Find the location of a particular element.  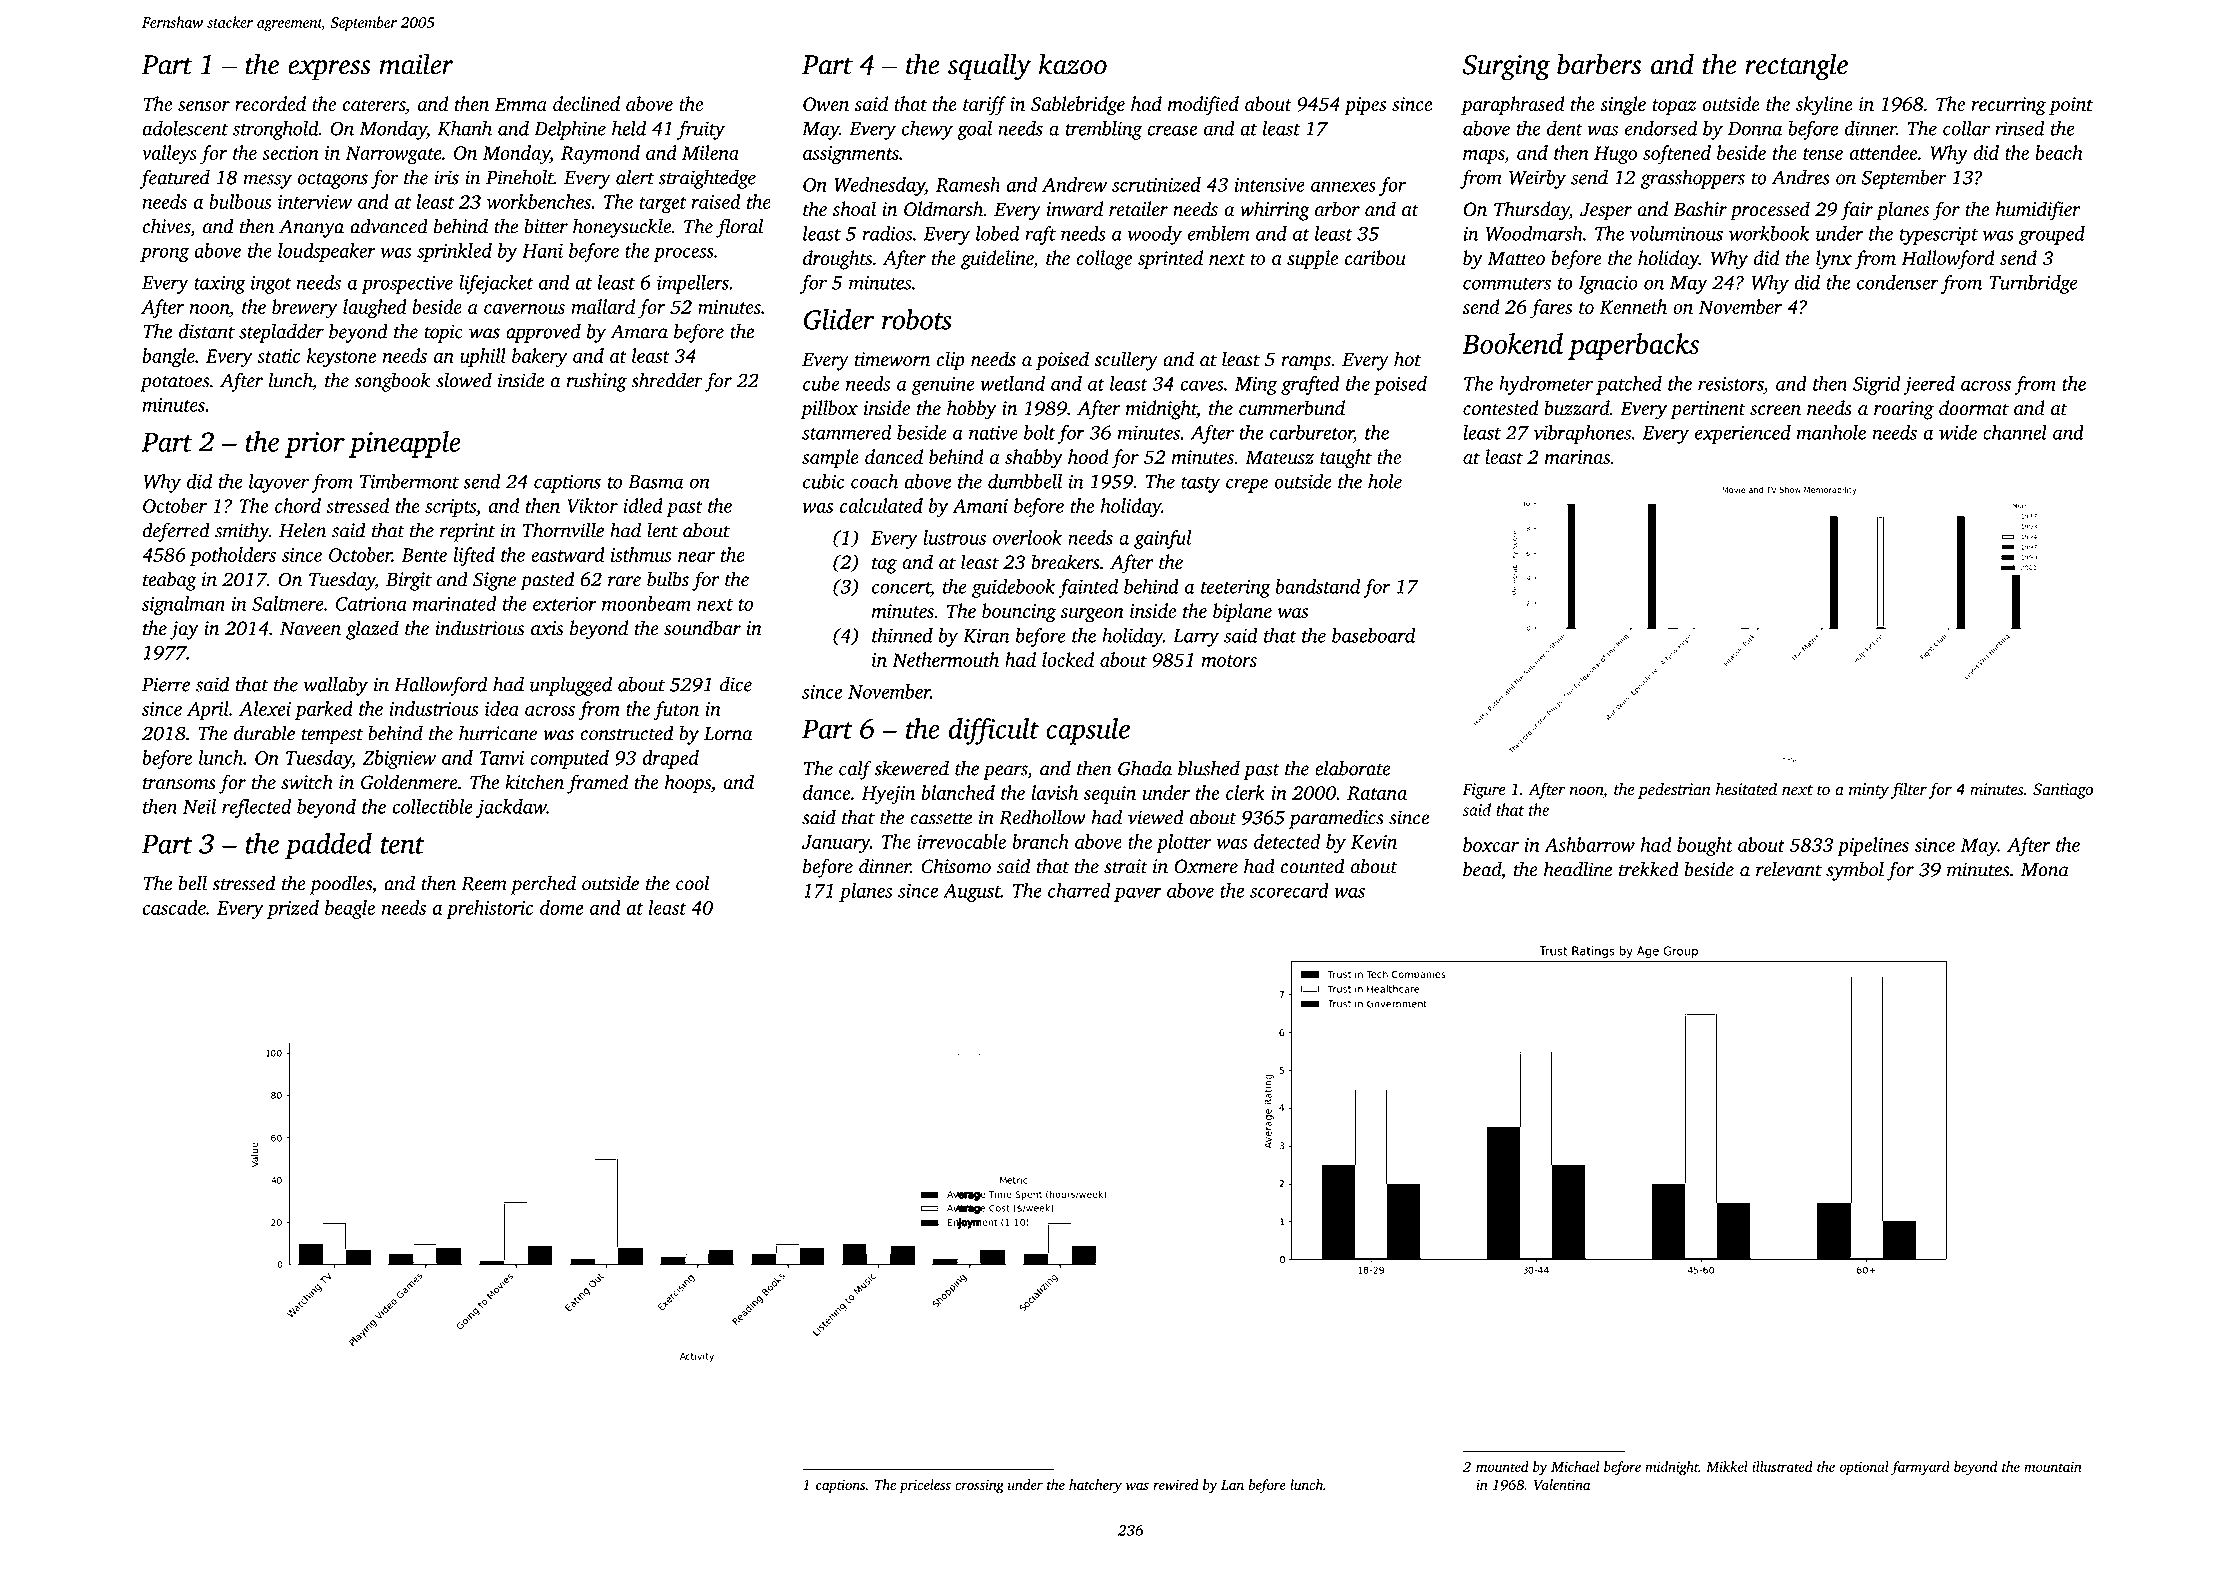

rectangle is located at coordinates (1796, 67).
